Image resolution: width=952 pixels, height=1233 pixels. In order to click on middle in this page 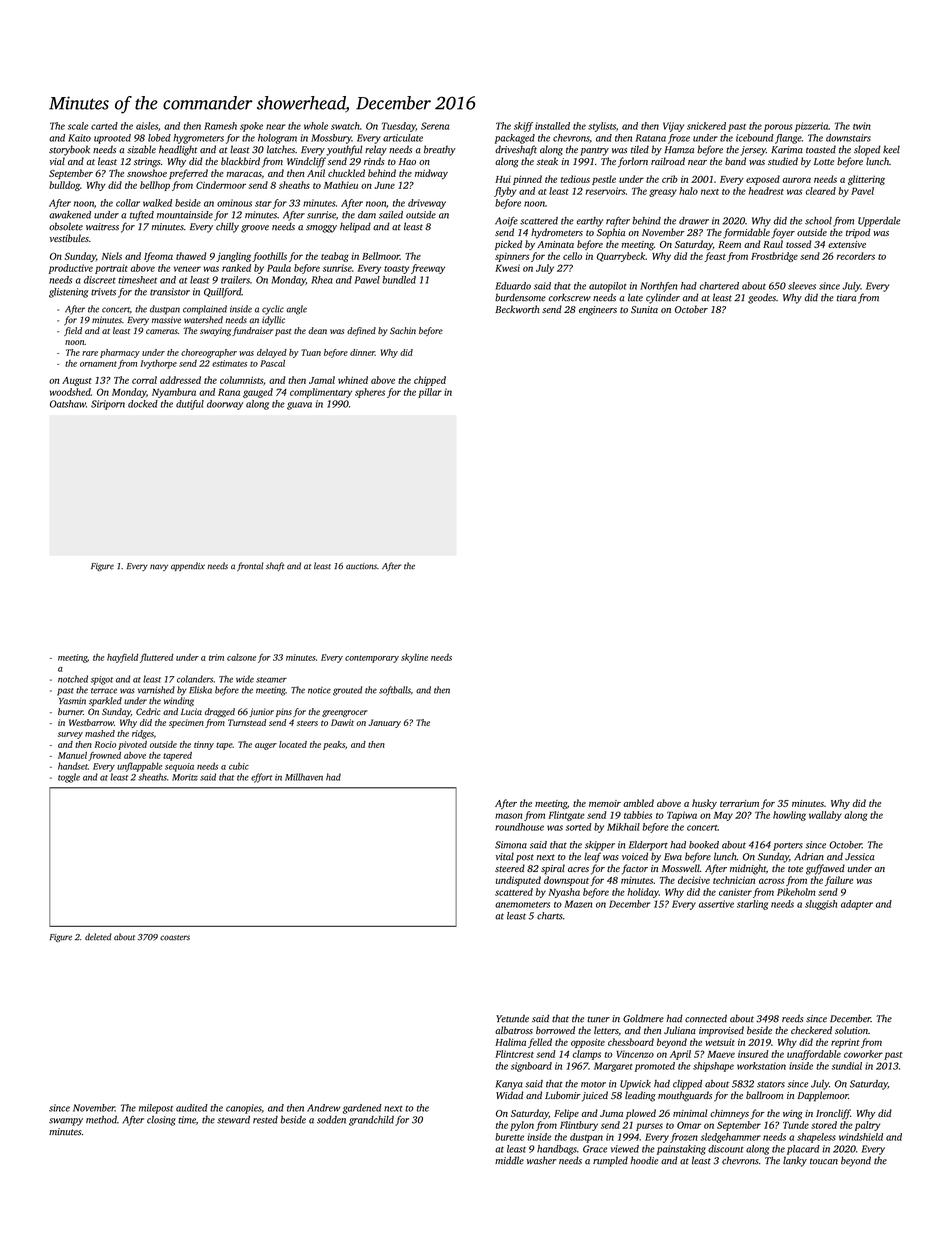, I will do `click(509, 1160)`.
